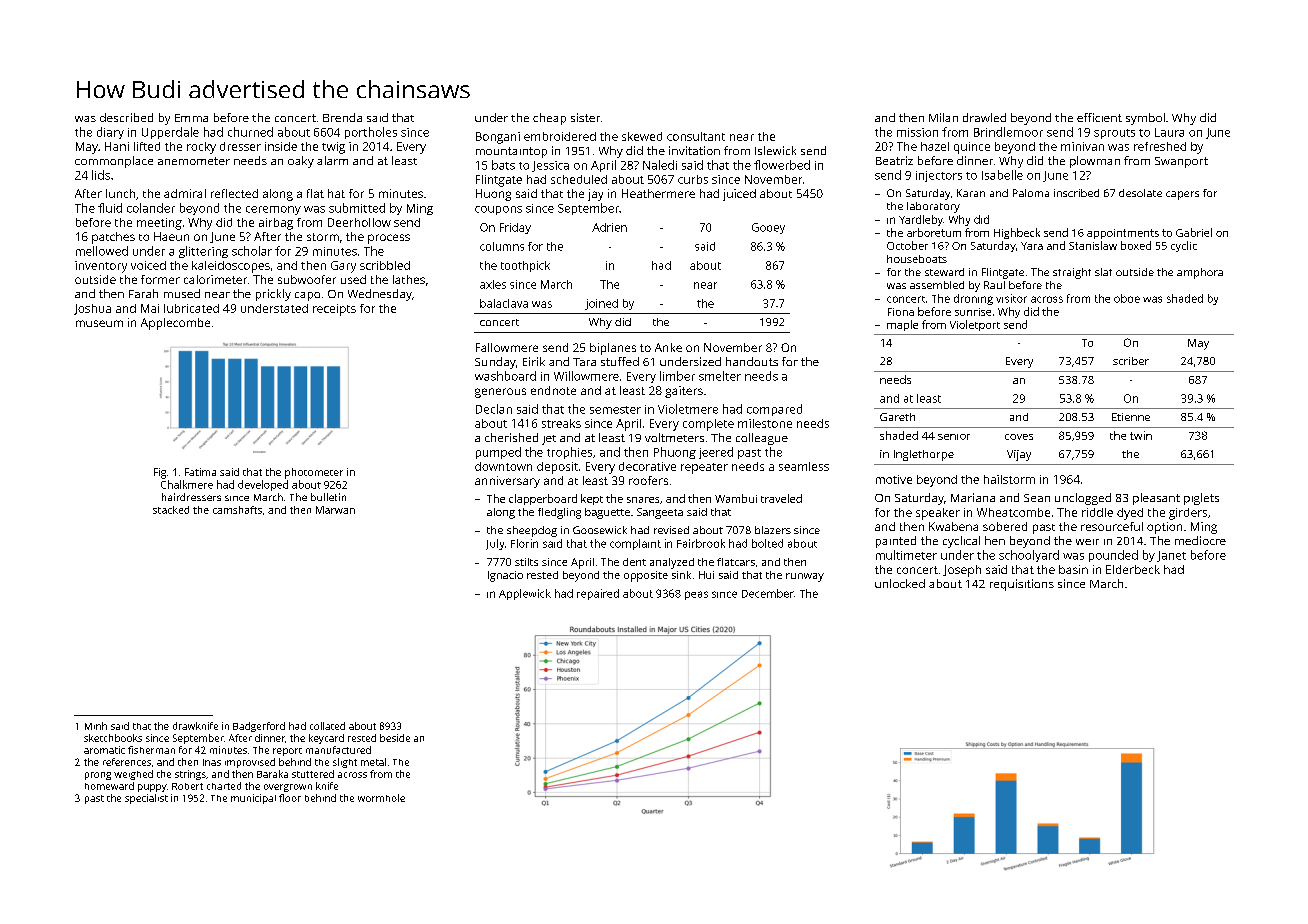 The height and width of the screenshot is (924, 1308). What do you see at coordinates (933, 207) in the screenshot?
I see `laboratory` at bounding box center [933, 207].
